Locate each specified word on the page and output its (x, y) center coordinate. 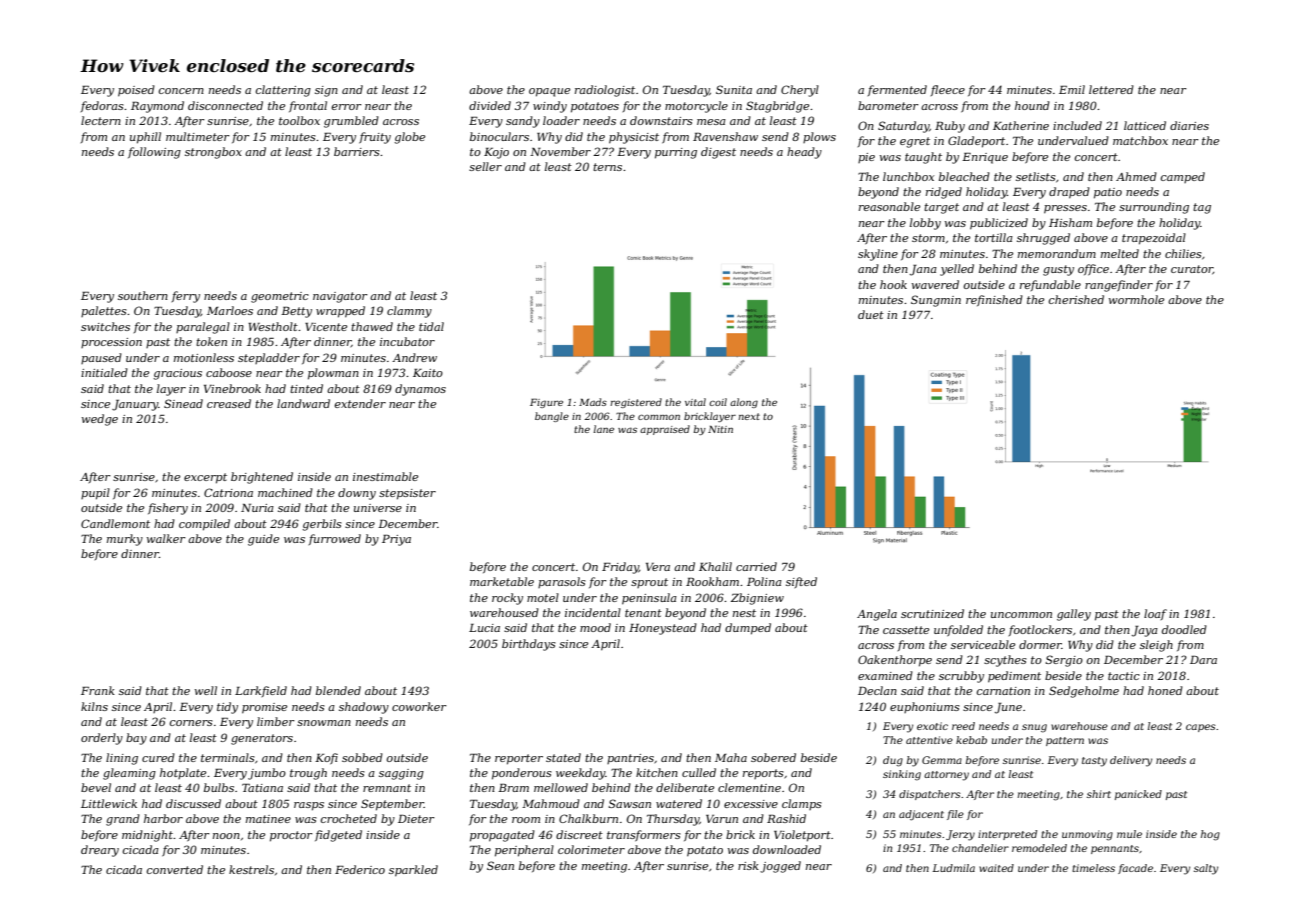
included (1077, 125)
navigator (340, 297)
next (749, 416)
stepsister (407, 494)
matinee (268, 819)
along (744, 403)
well (206, 690)
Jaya (1145, 631)
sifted (801, 582)
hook (893, 284)
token (211, 341)
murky (125, 540)
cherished (1076, 299)
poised (136, 91)
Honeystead (663, 629)
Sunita (734, 89)
